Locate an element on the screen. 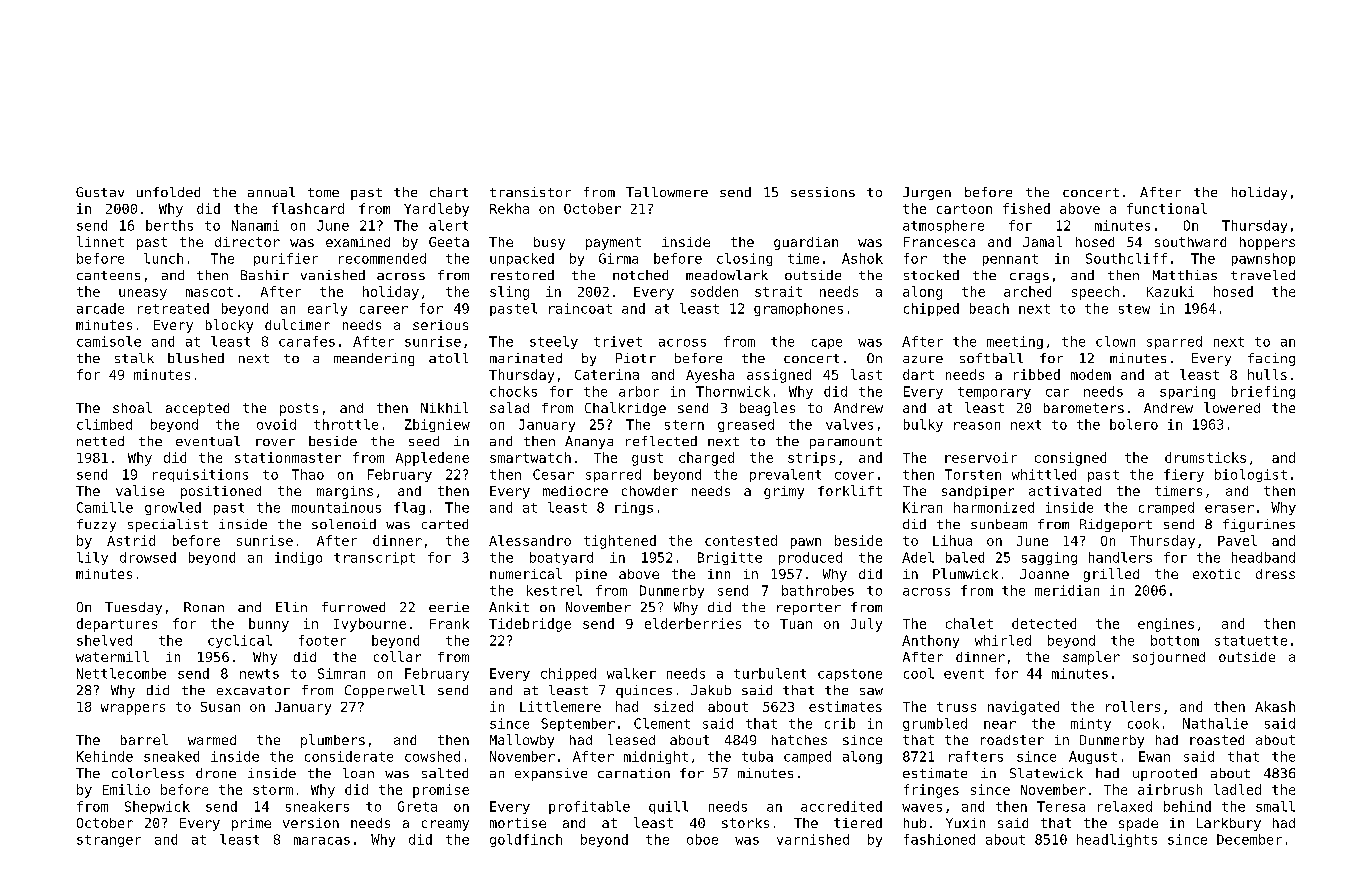 The image size is (1372, 887). unfolded is located at coordinates (168, 192).
